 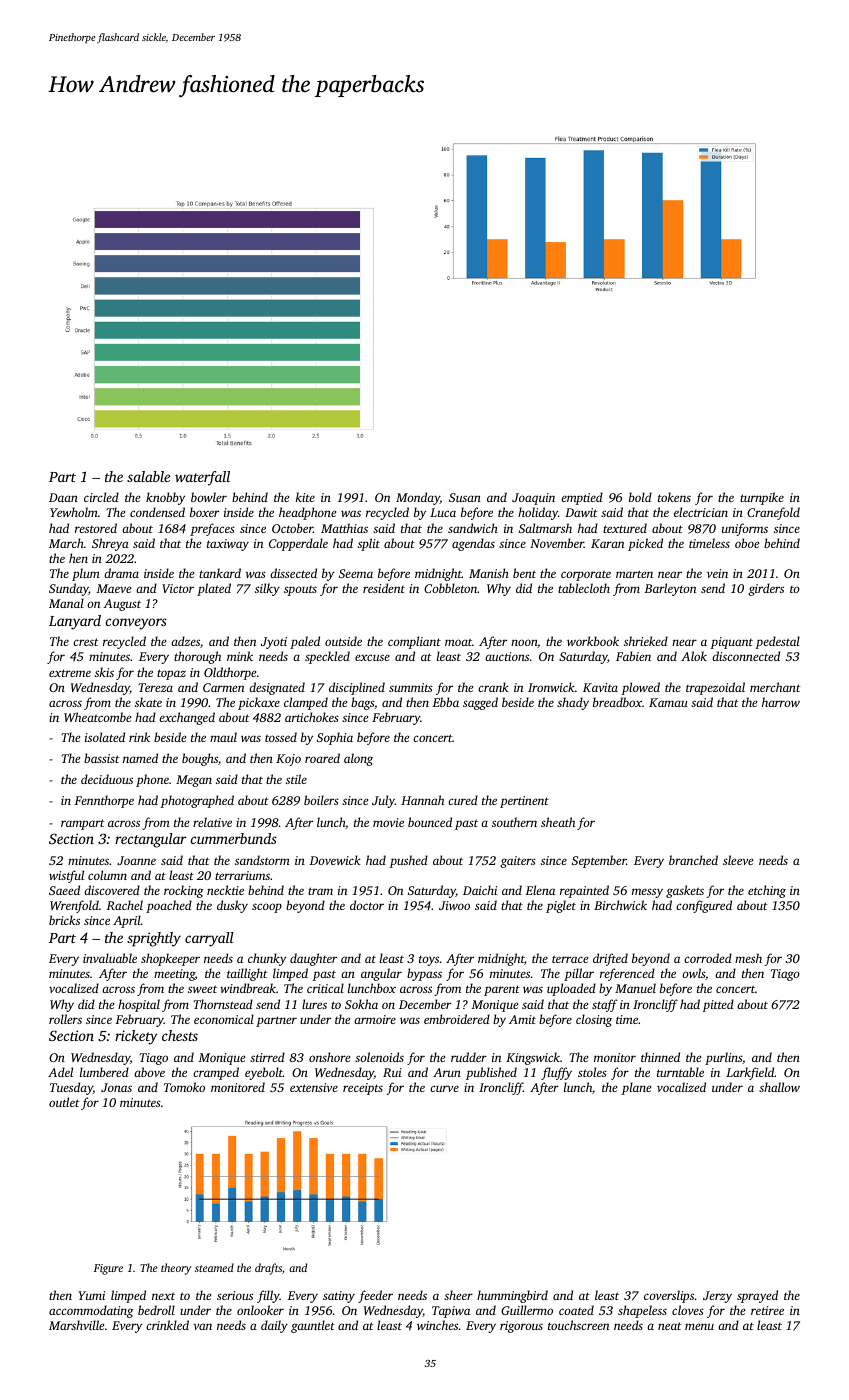 I want to click on plated, so click(x=214, y=589).
